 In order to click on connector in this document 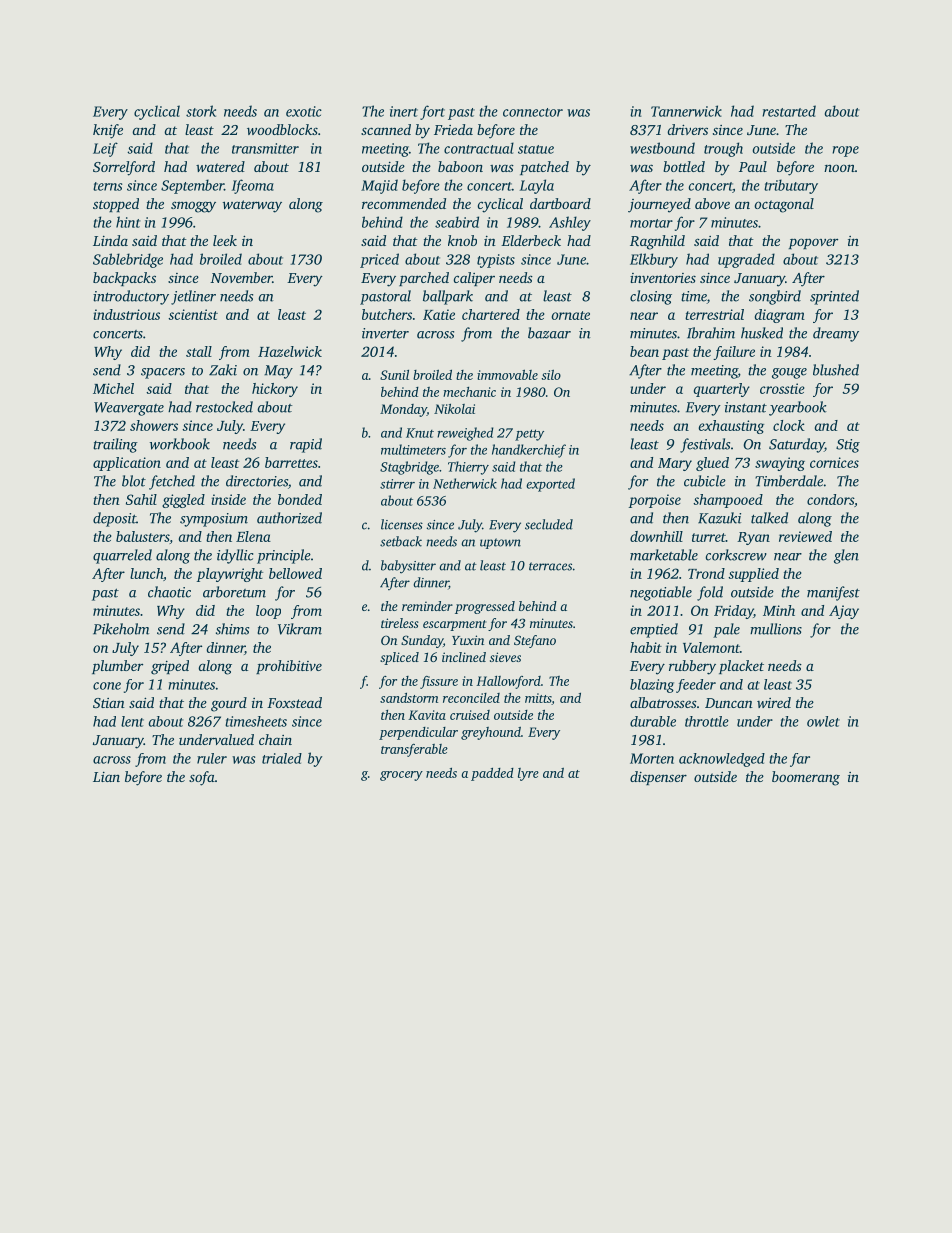, I will do `click(533, 112)`.
